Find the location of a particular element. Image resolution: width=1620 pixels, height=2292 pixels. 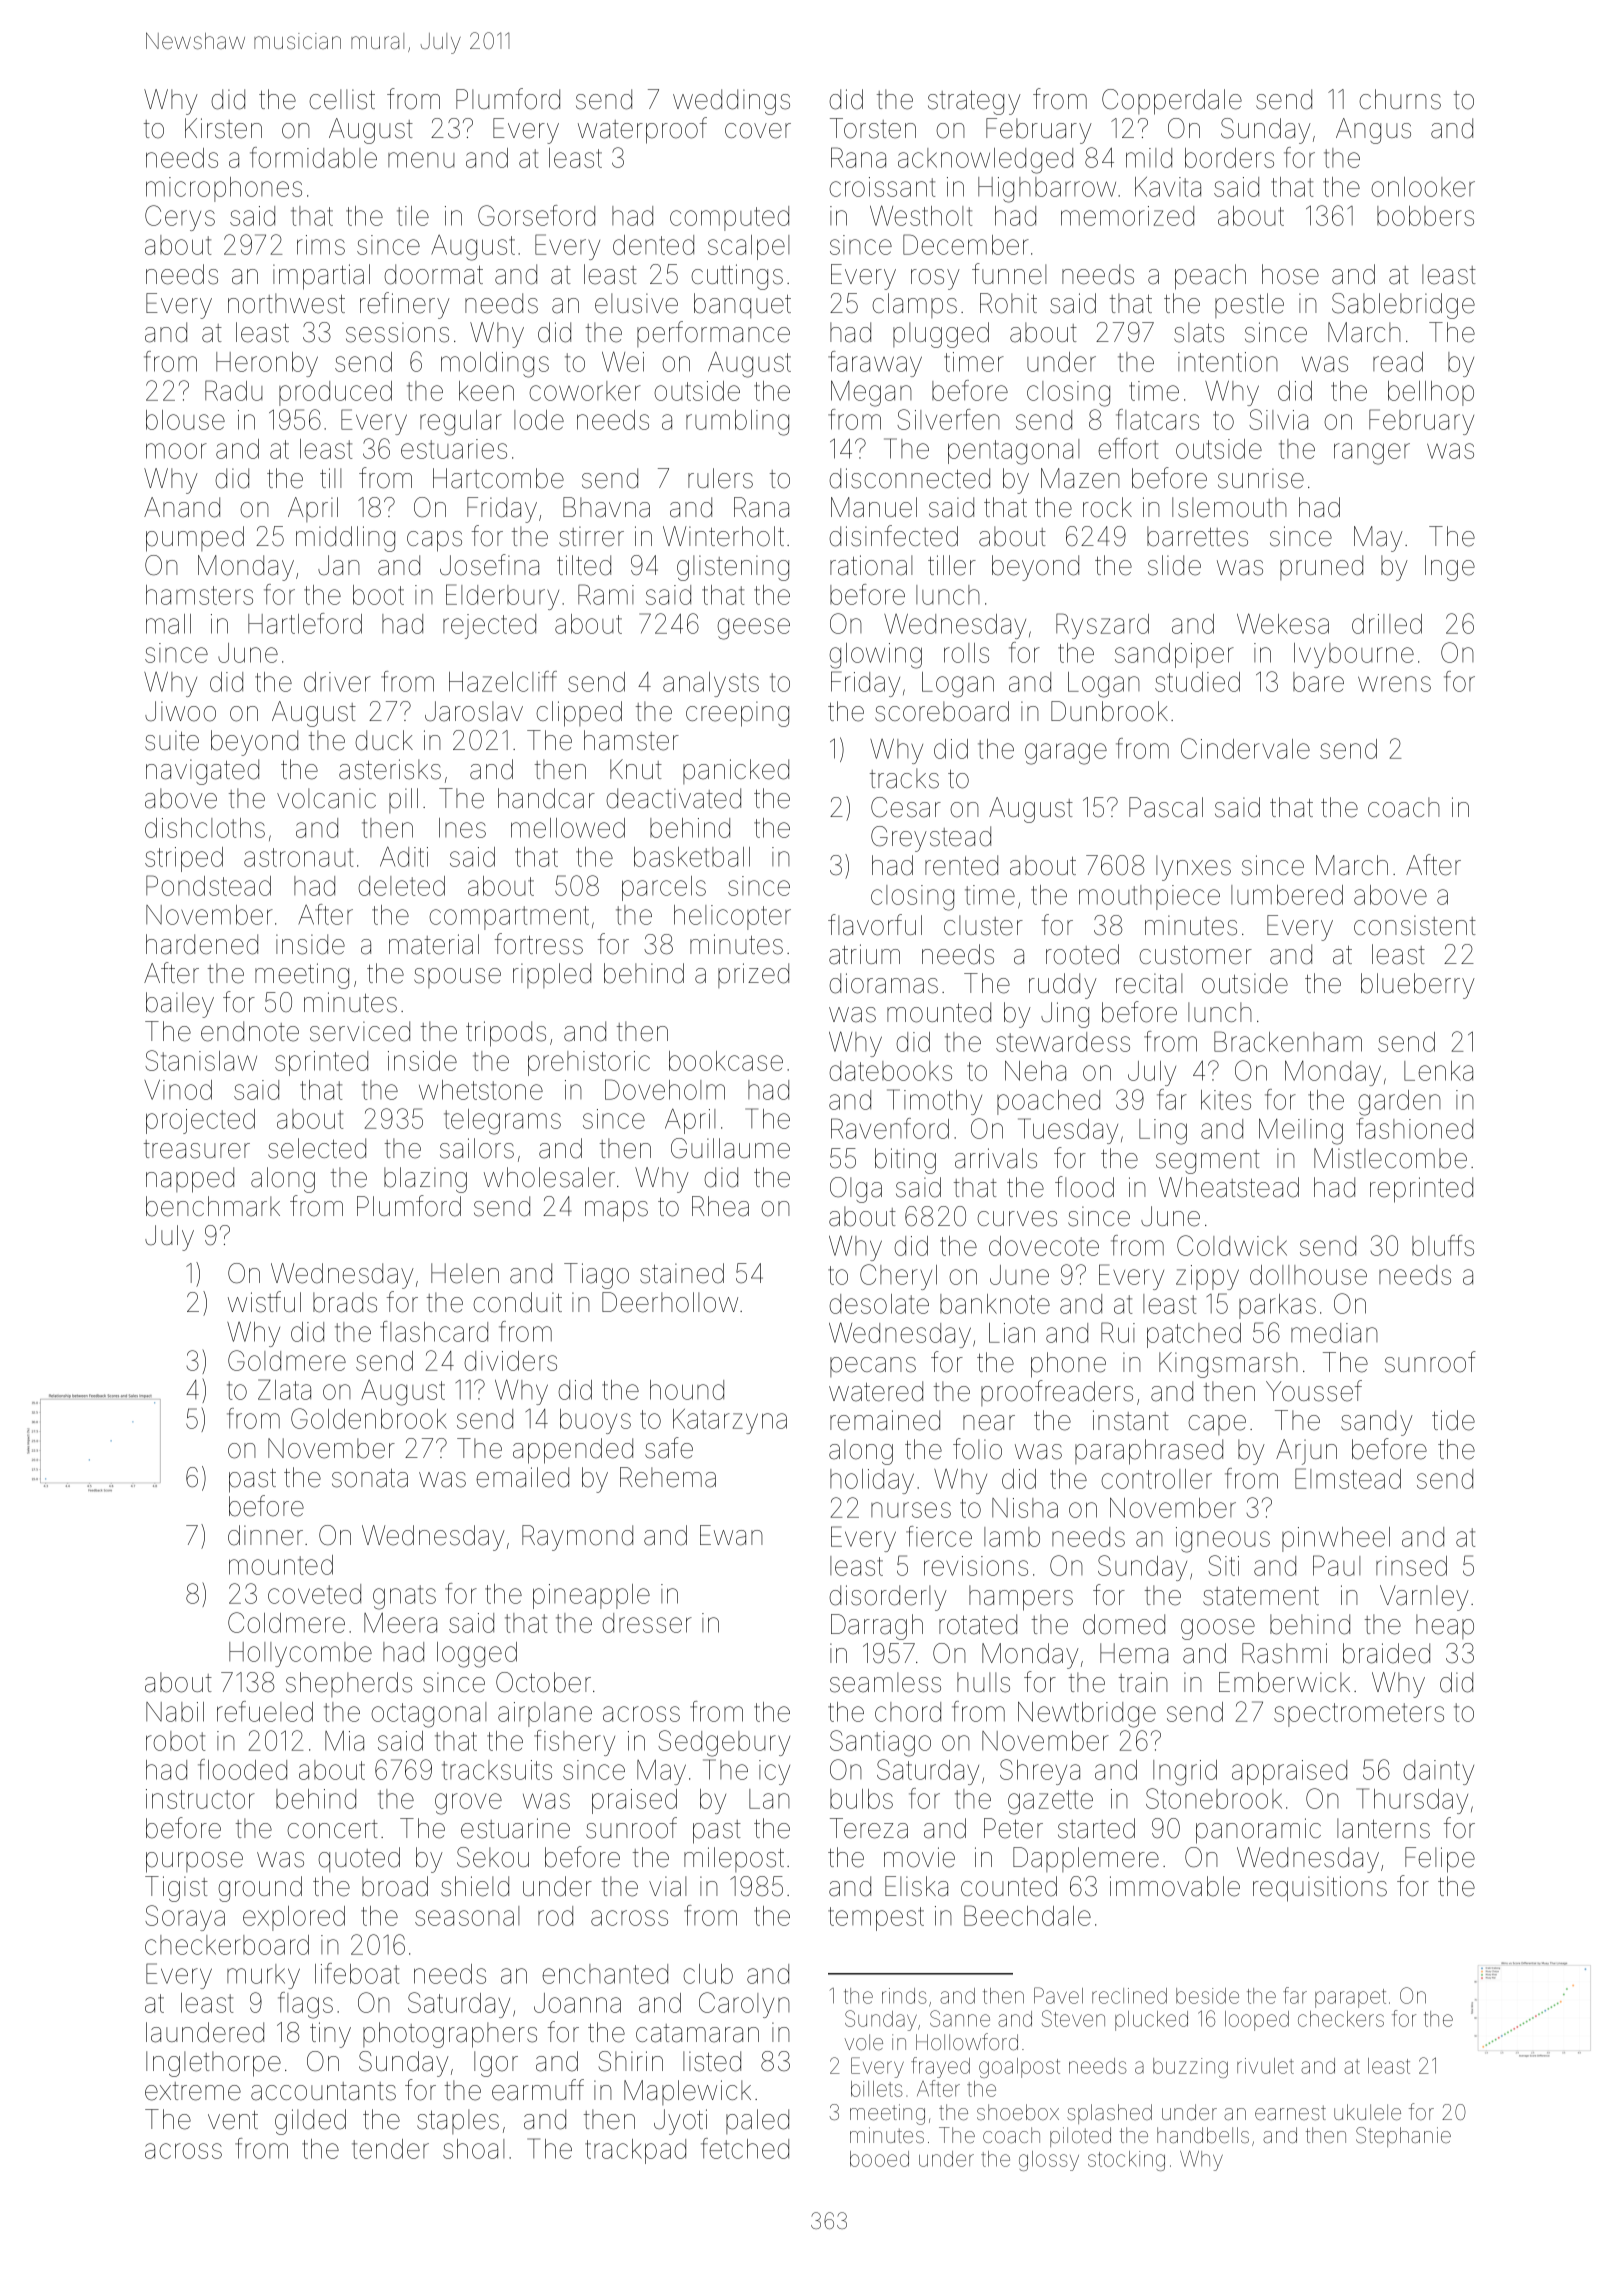

glossy is located at coordinates (1049, 2161).
